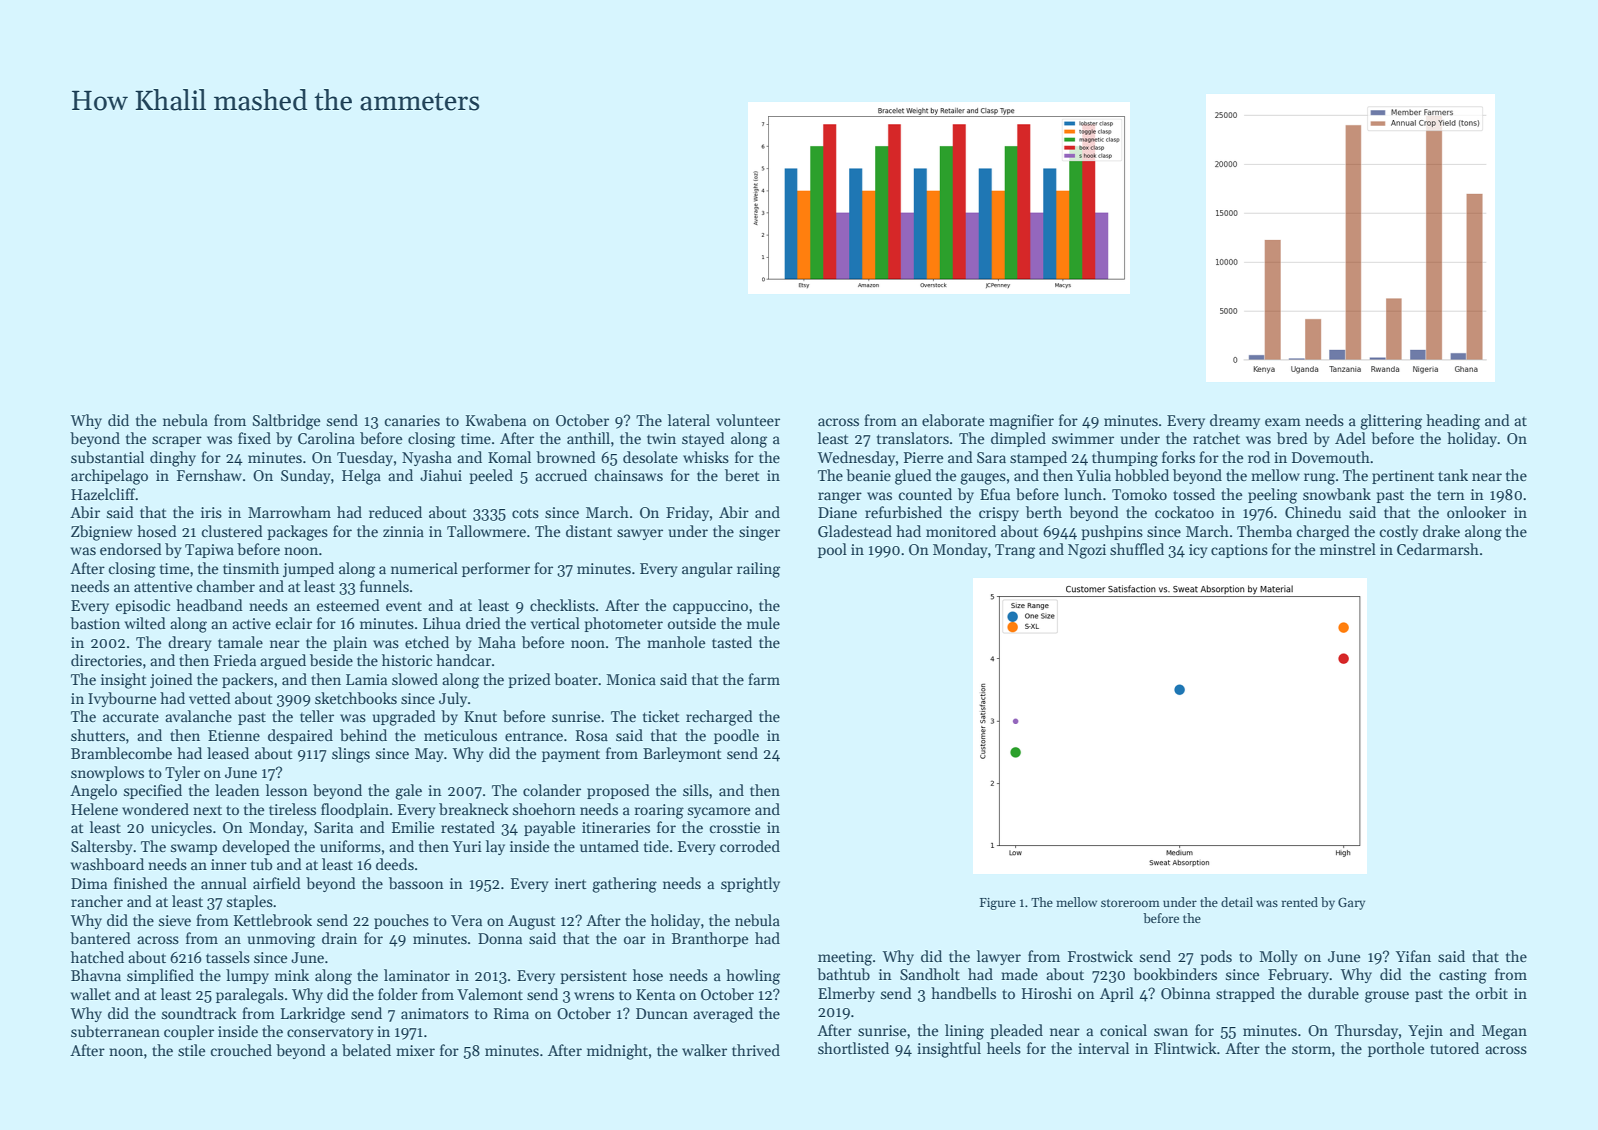 The width and height of the screenshot is (1598, 1130). What do you see at coordinates (1283, 422) in the screenshot?
I see `exam` at bounding box center [1283, 422].
